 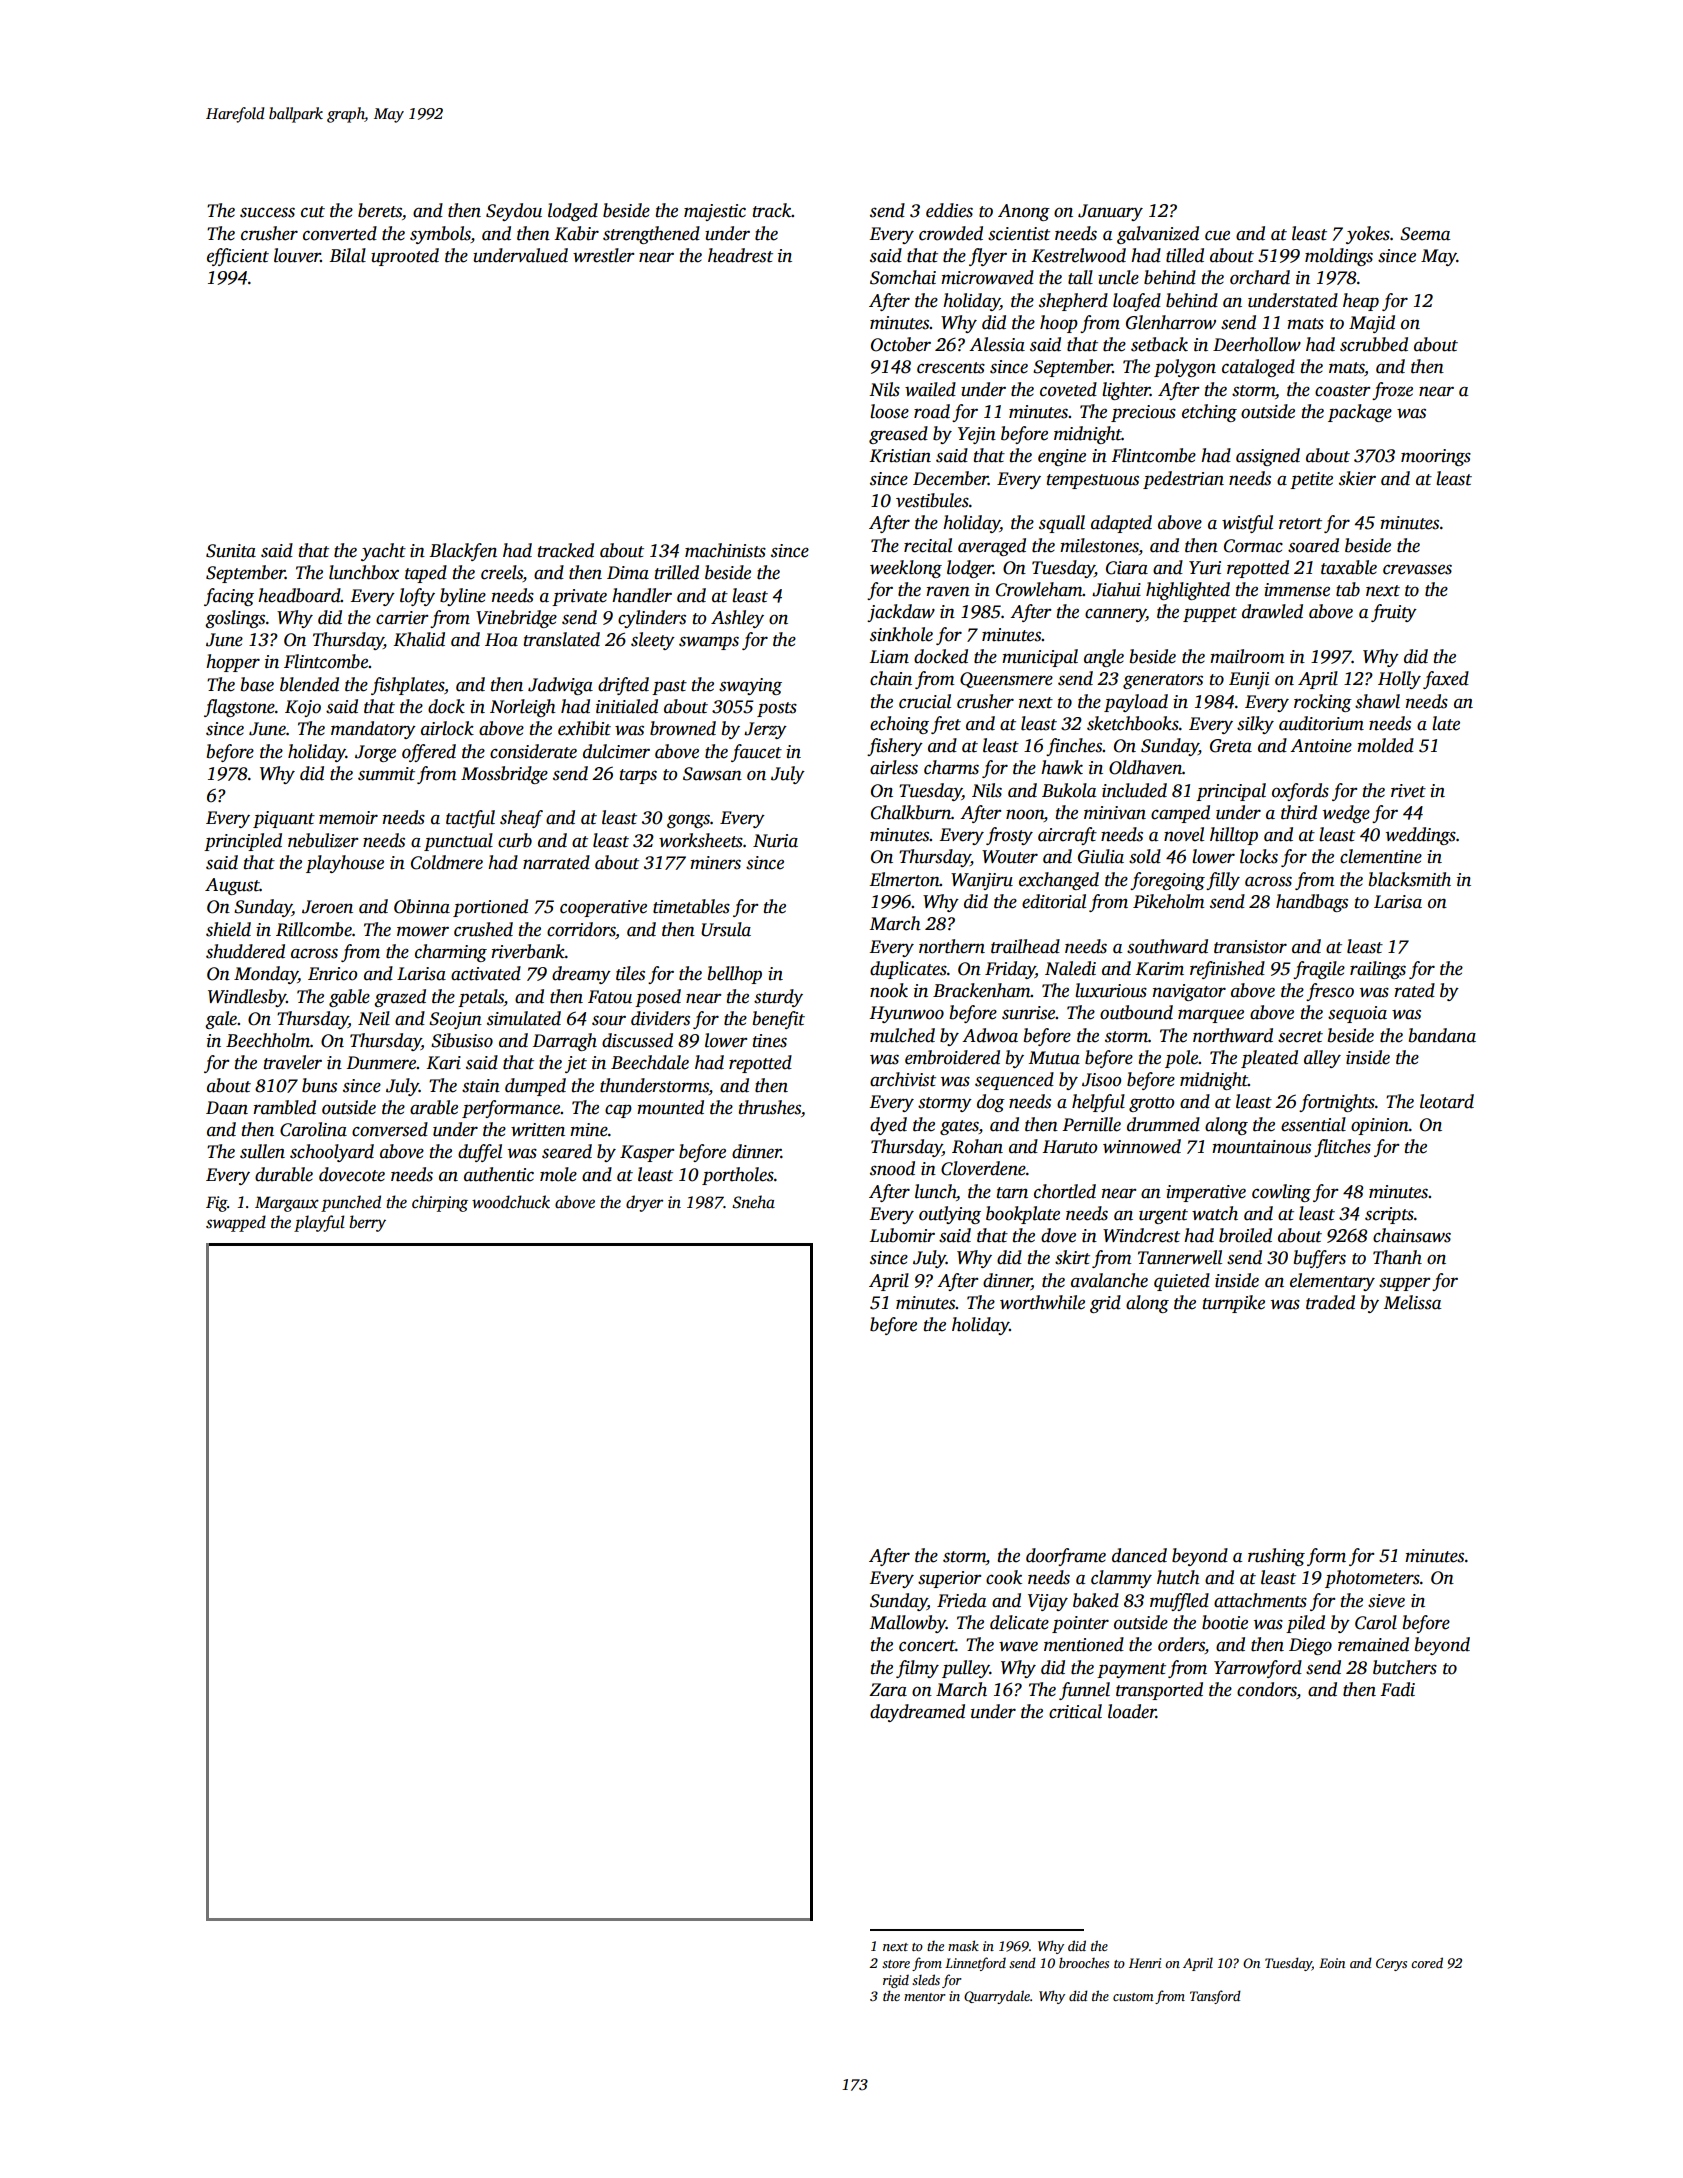 I want to click on efficient, so click(x=238, y=257).
